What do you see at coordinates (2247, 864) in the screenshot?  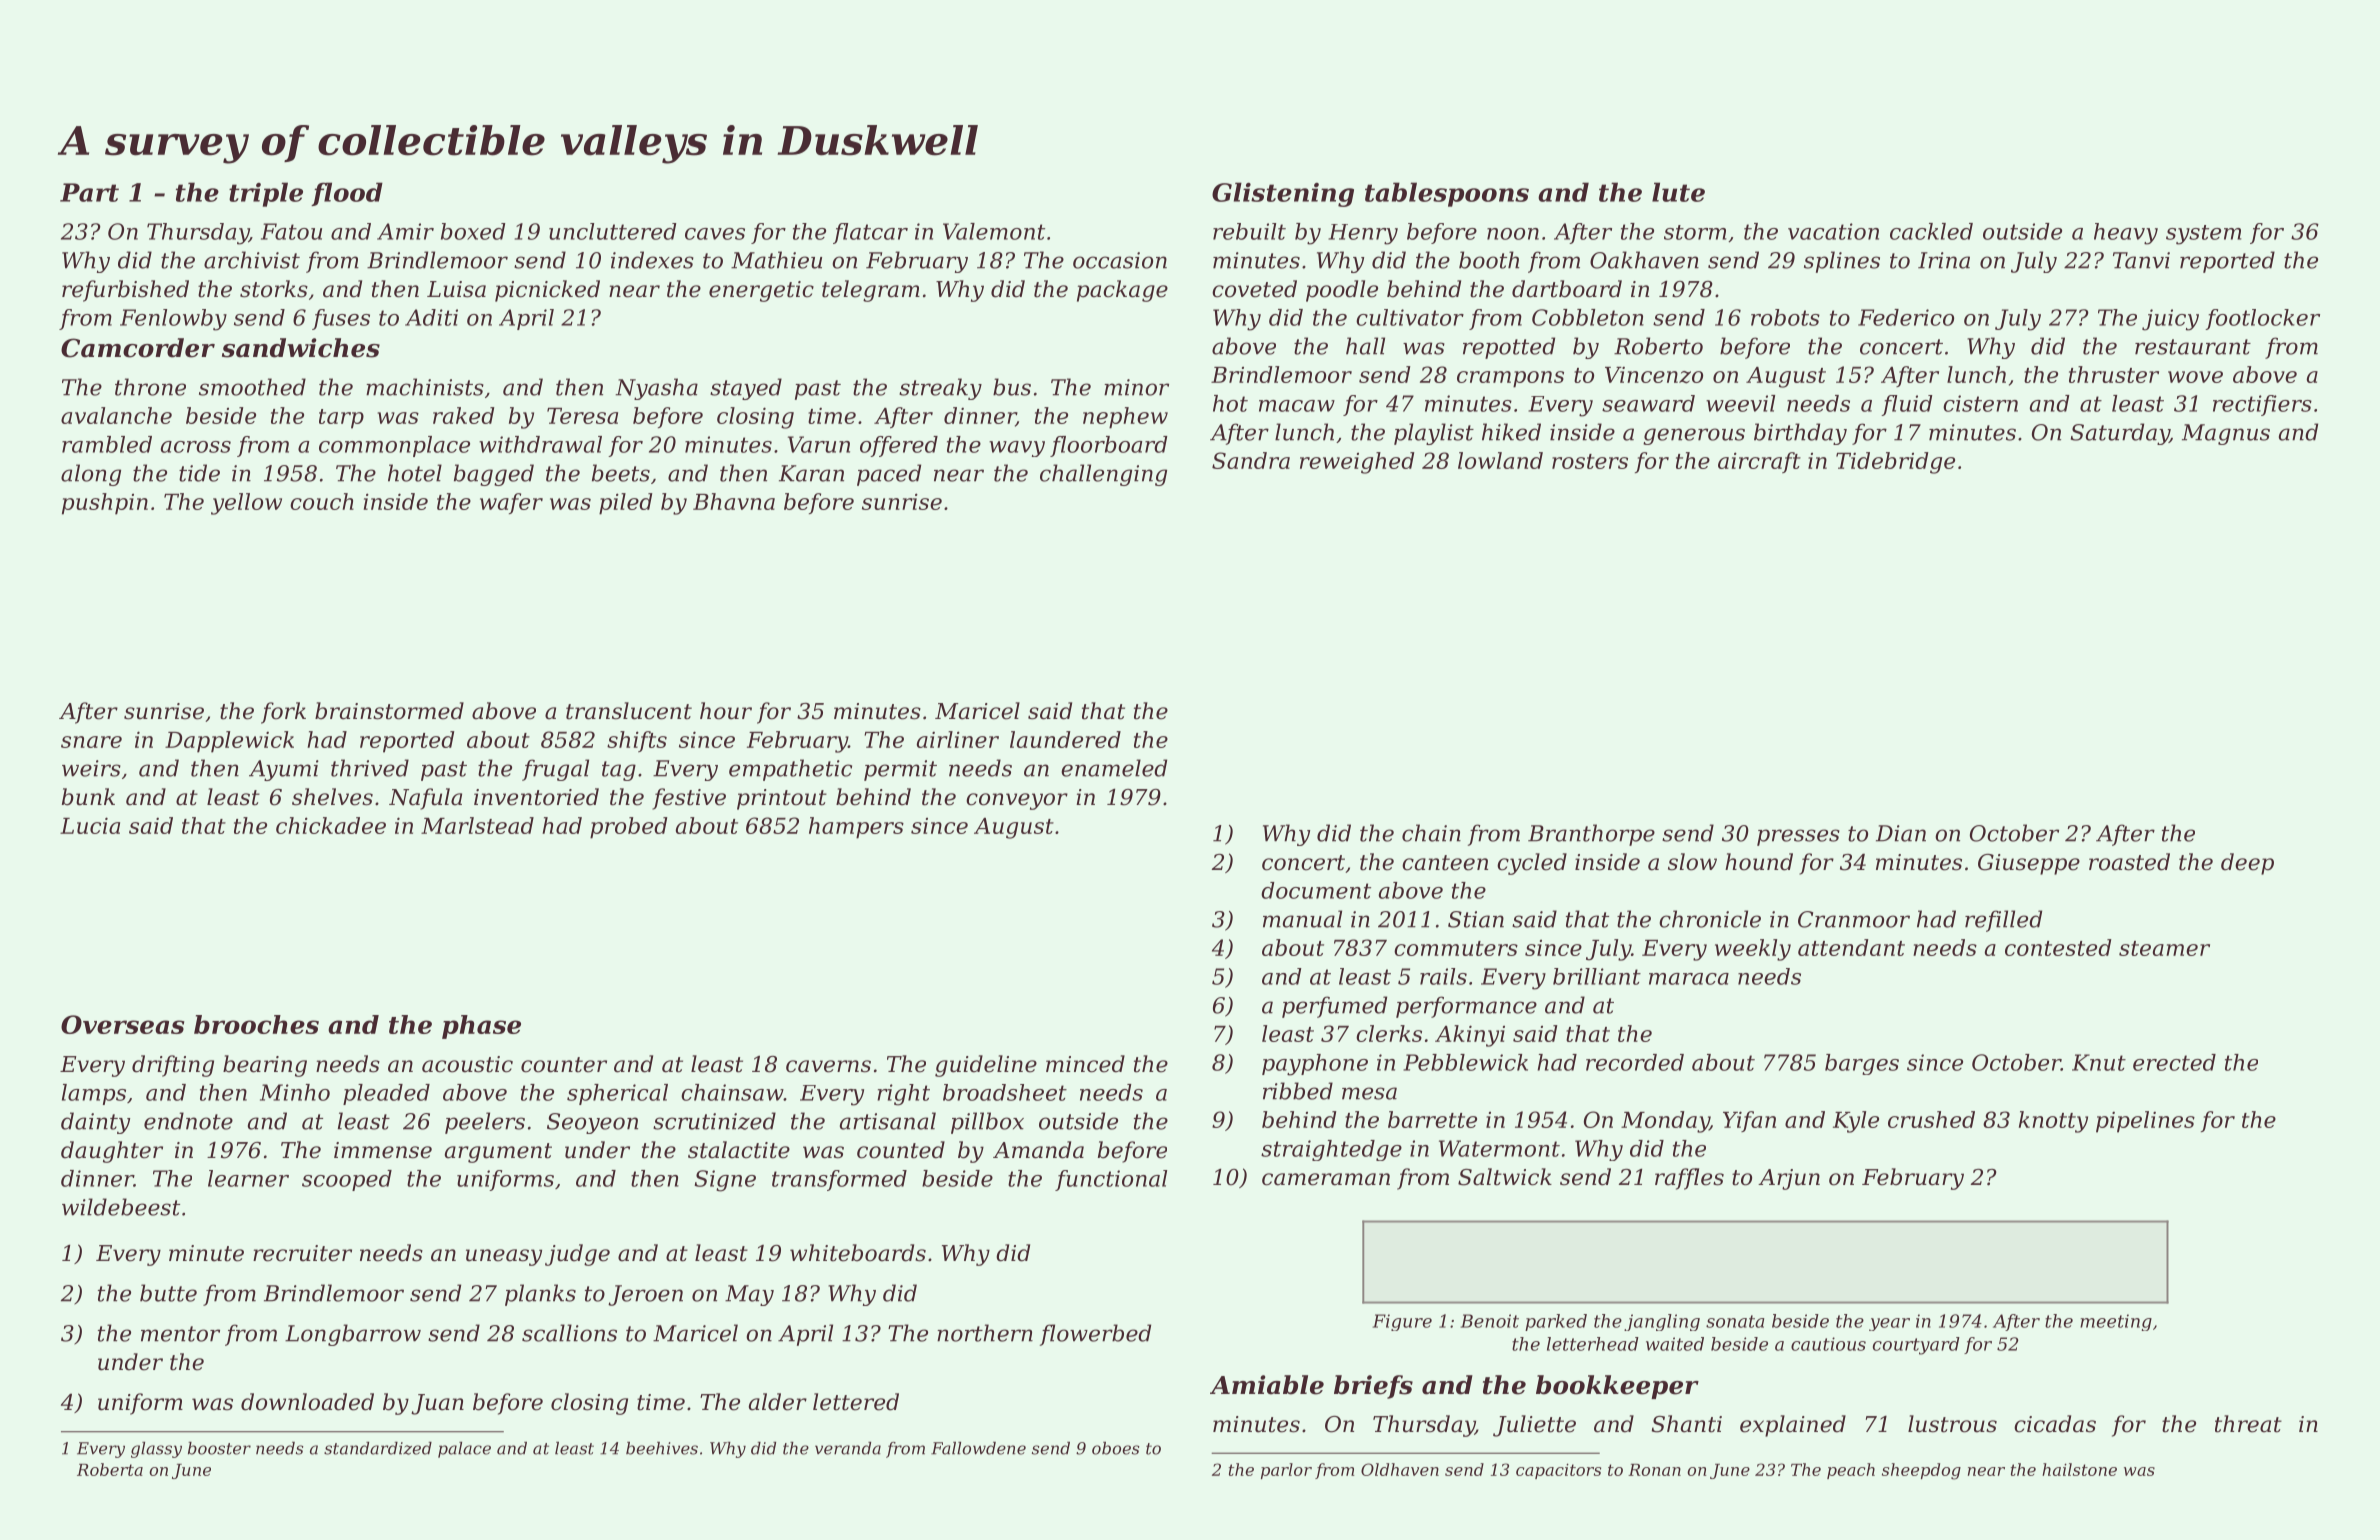 I see `deep` at bounding box center [2247, 864].
